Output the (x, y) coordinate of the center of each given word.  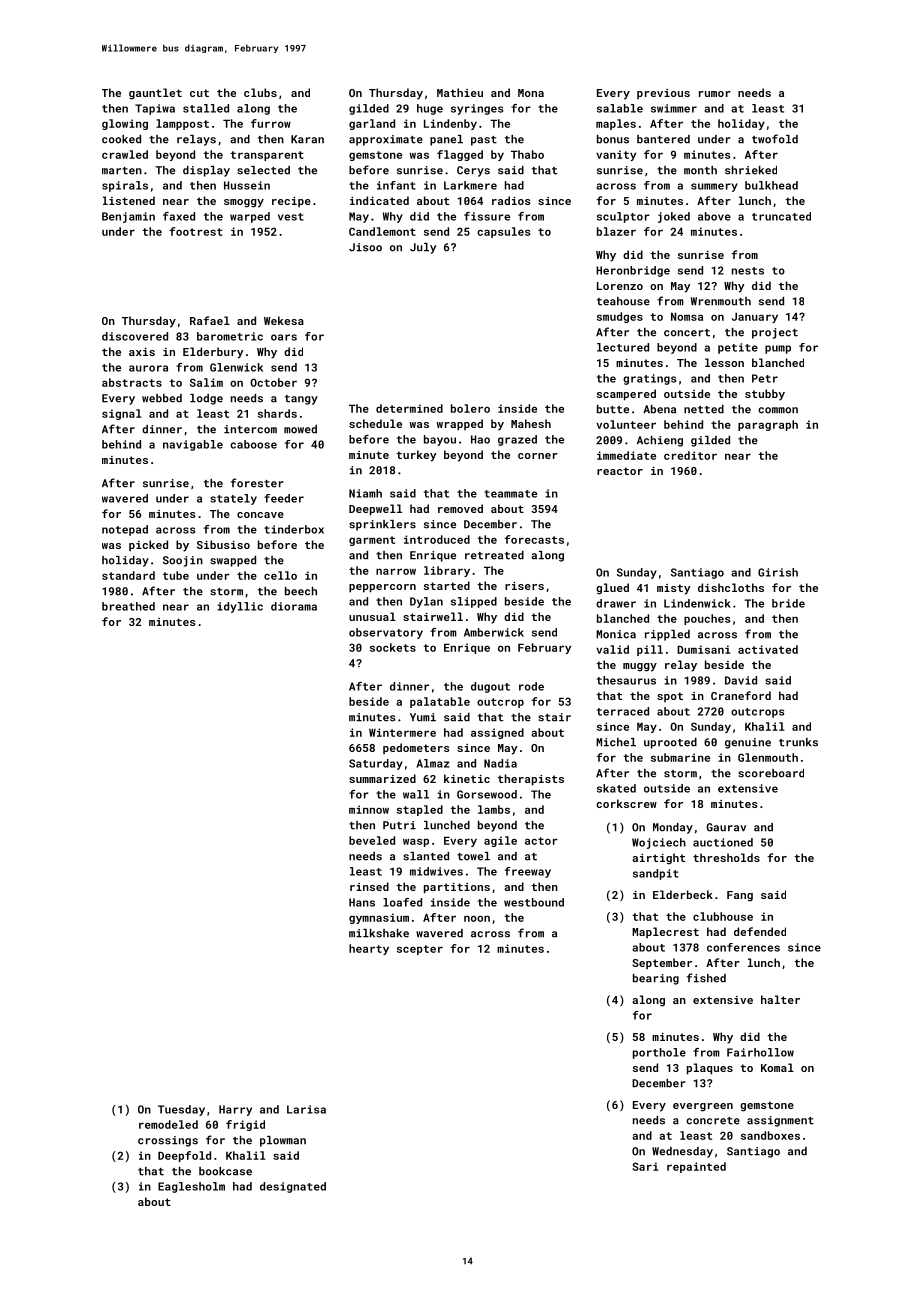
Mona (531, 93)
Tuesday (181, 1110)
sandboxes (770, 1135)
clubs (260, 92)
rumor (715, 94)
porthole (659, 1053)
